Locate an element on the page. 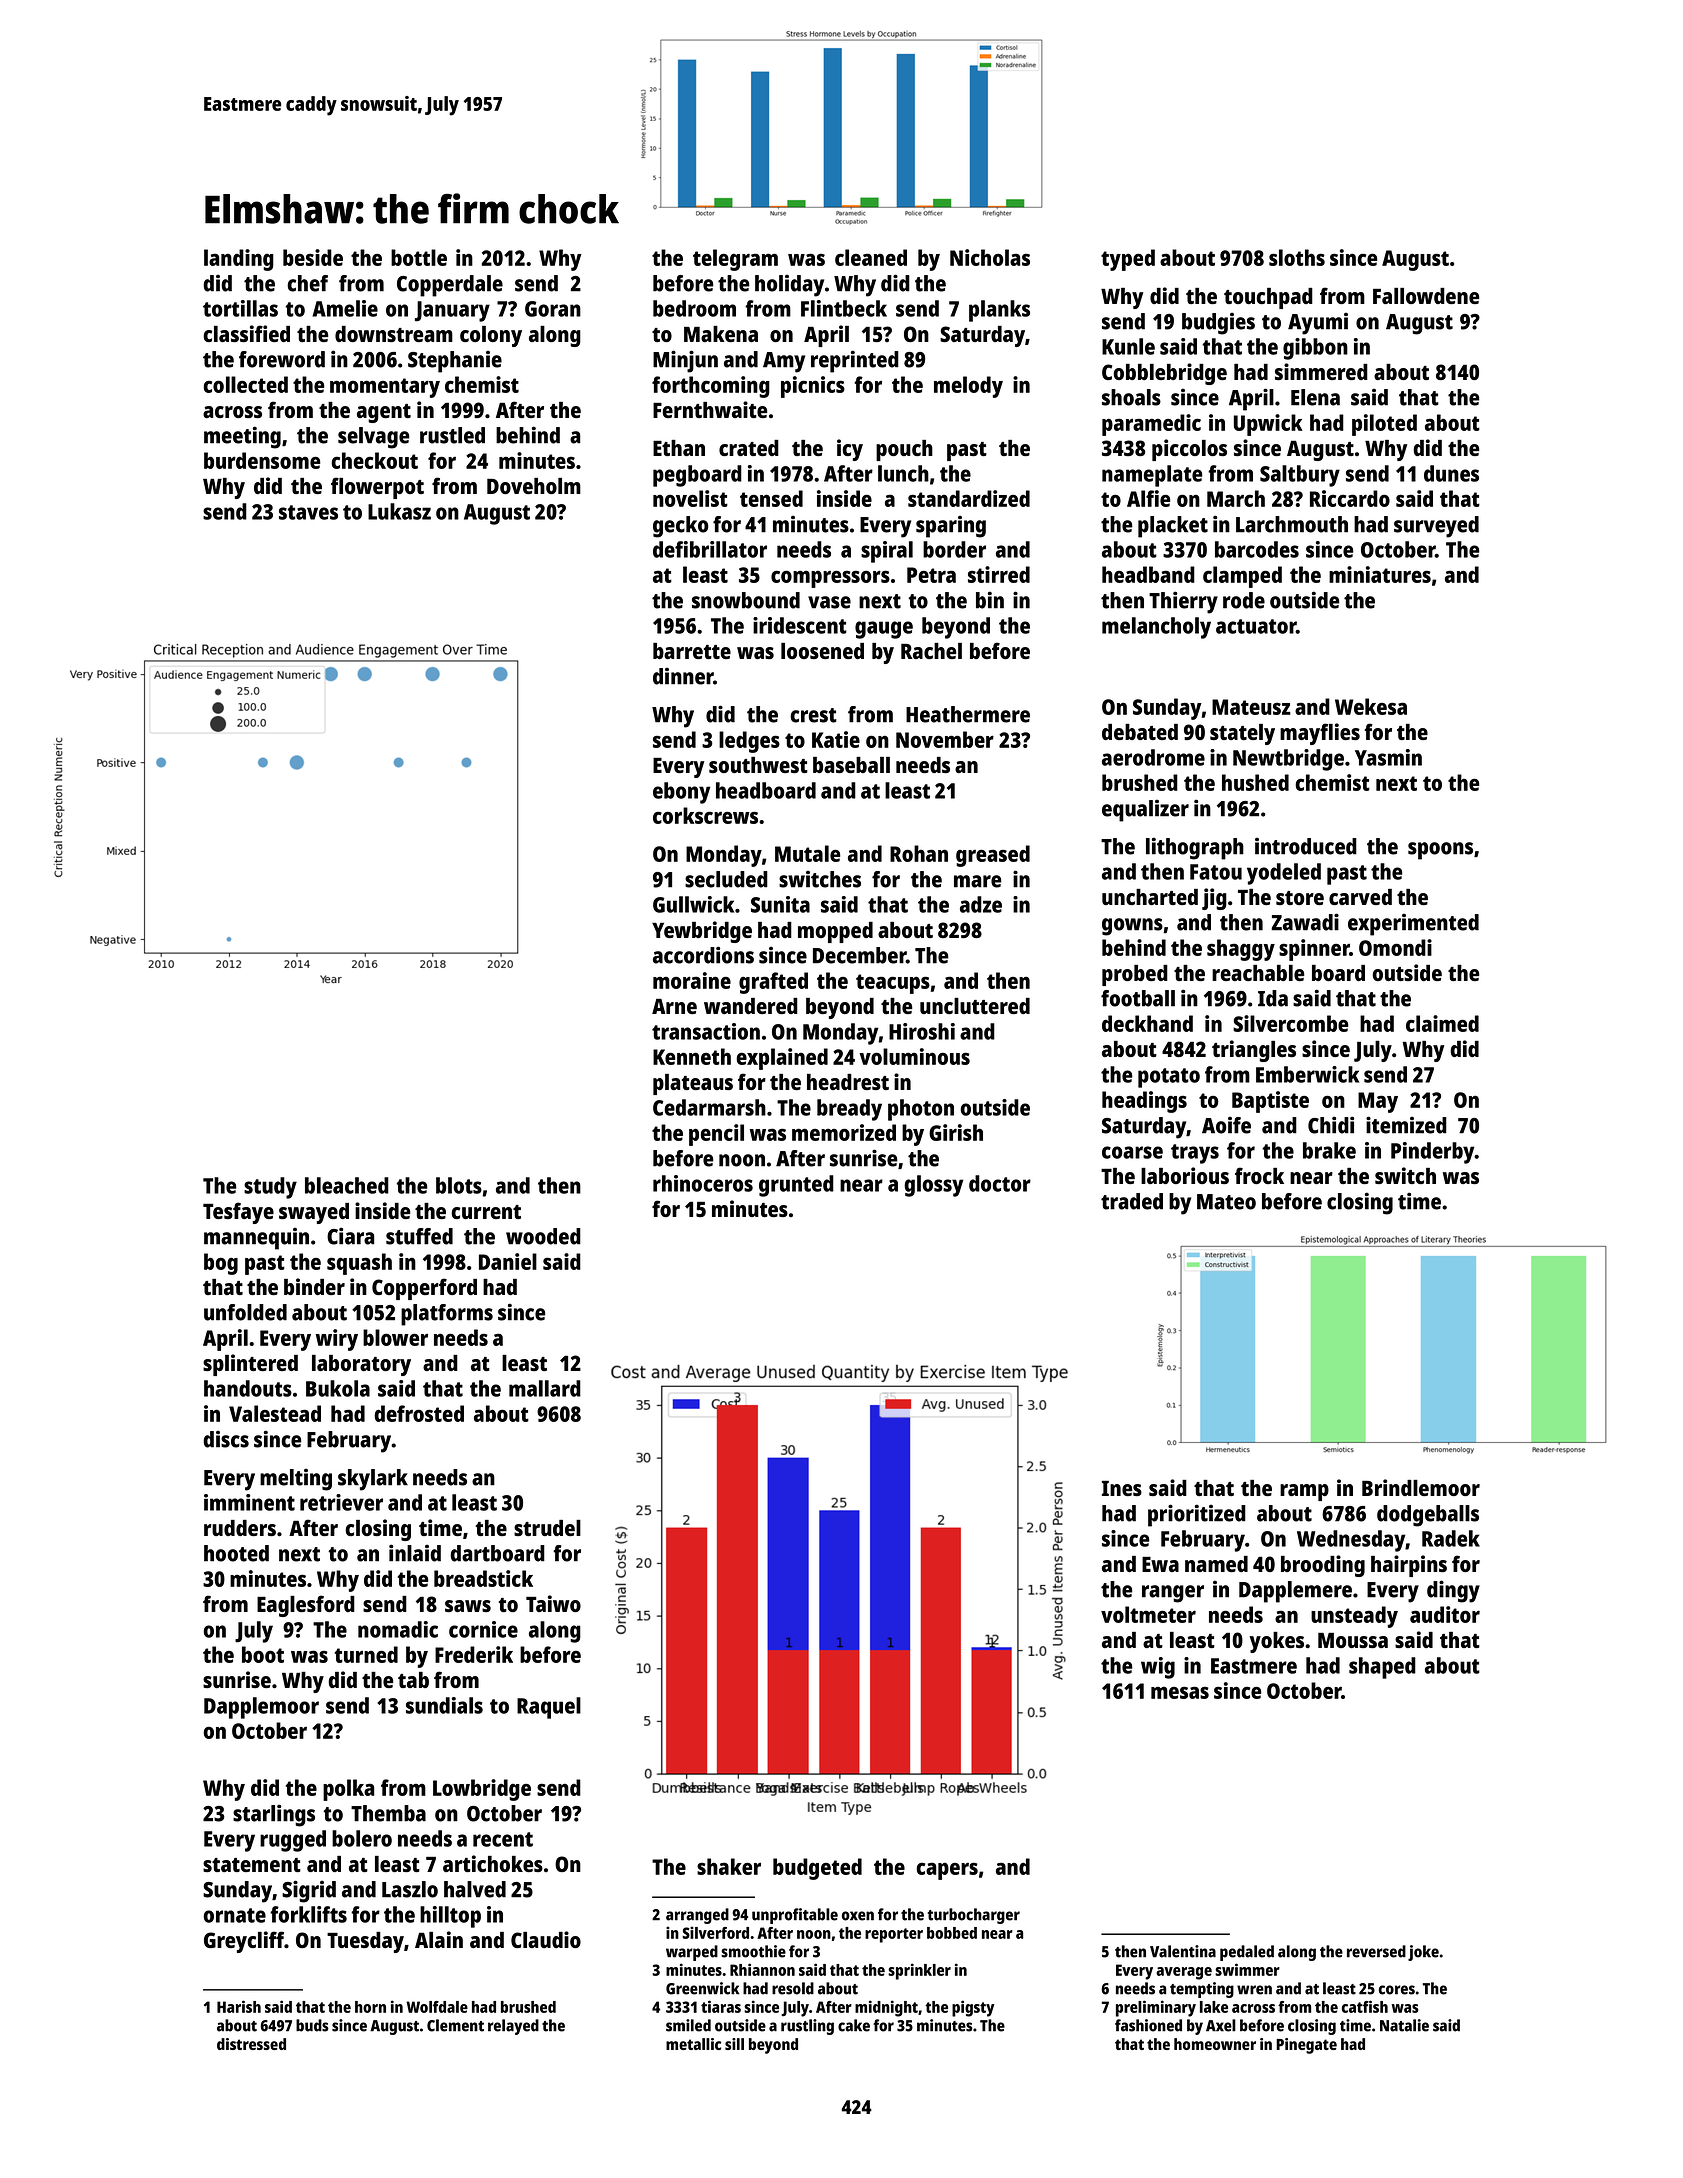 This image has width=1683, height=2178. turned is located at coordinates (366, 1654).
